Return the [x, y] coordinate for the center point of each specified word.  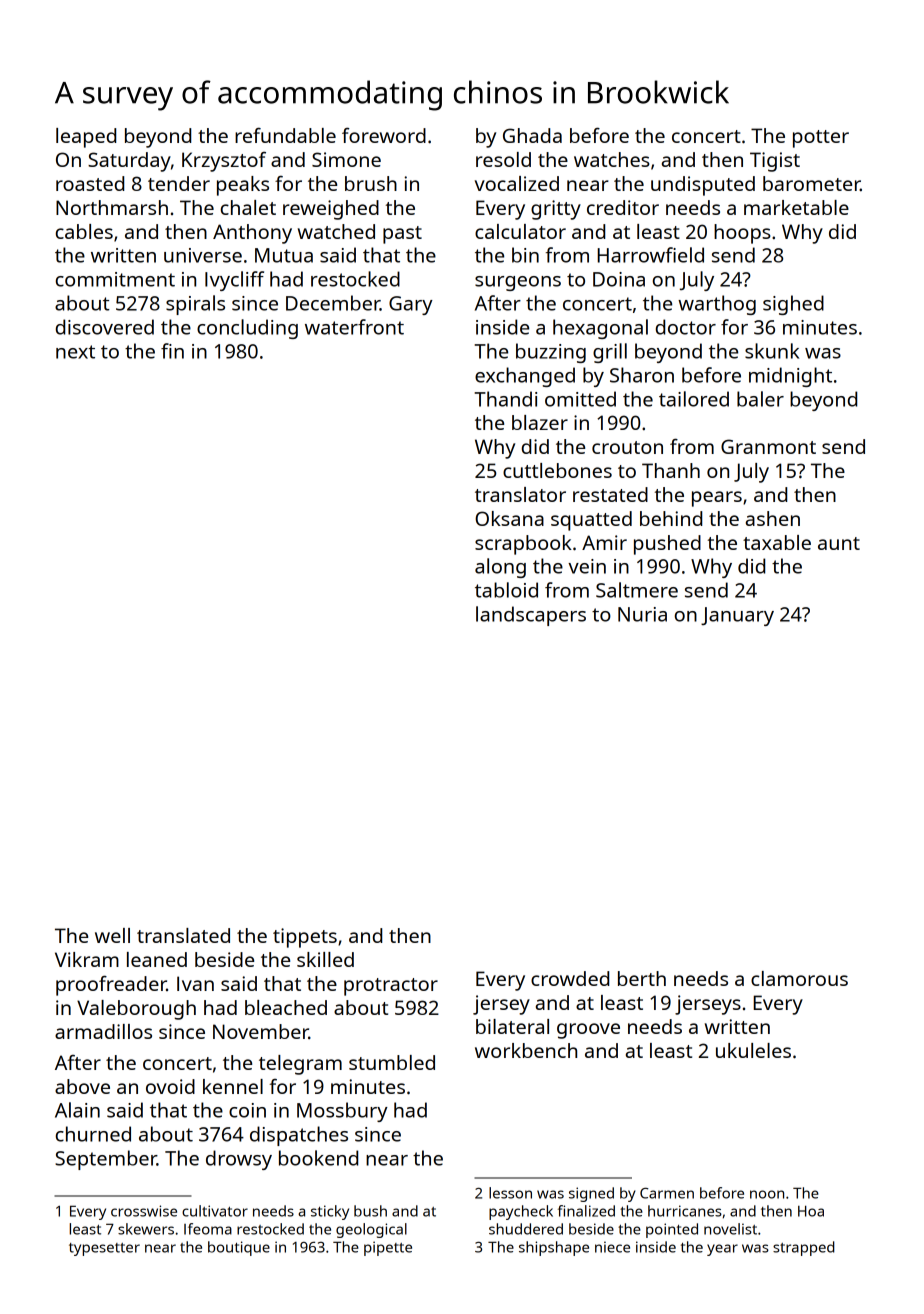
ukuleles [753, 1050]
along [500, 568]
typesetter [104, 1249]
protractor [391, 987]
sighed [793, 305]
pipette [388, 1248]
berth [642, 978]
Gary [411, 305]
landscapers [531, 616]
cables [84, 231]
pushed [667, 545]
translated [183, 935]
